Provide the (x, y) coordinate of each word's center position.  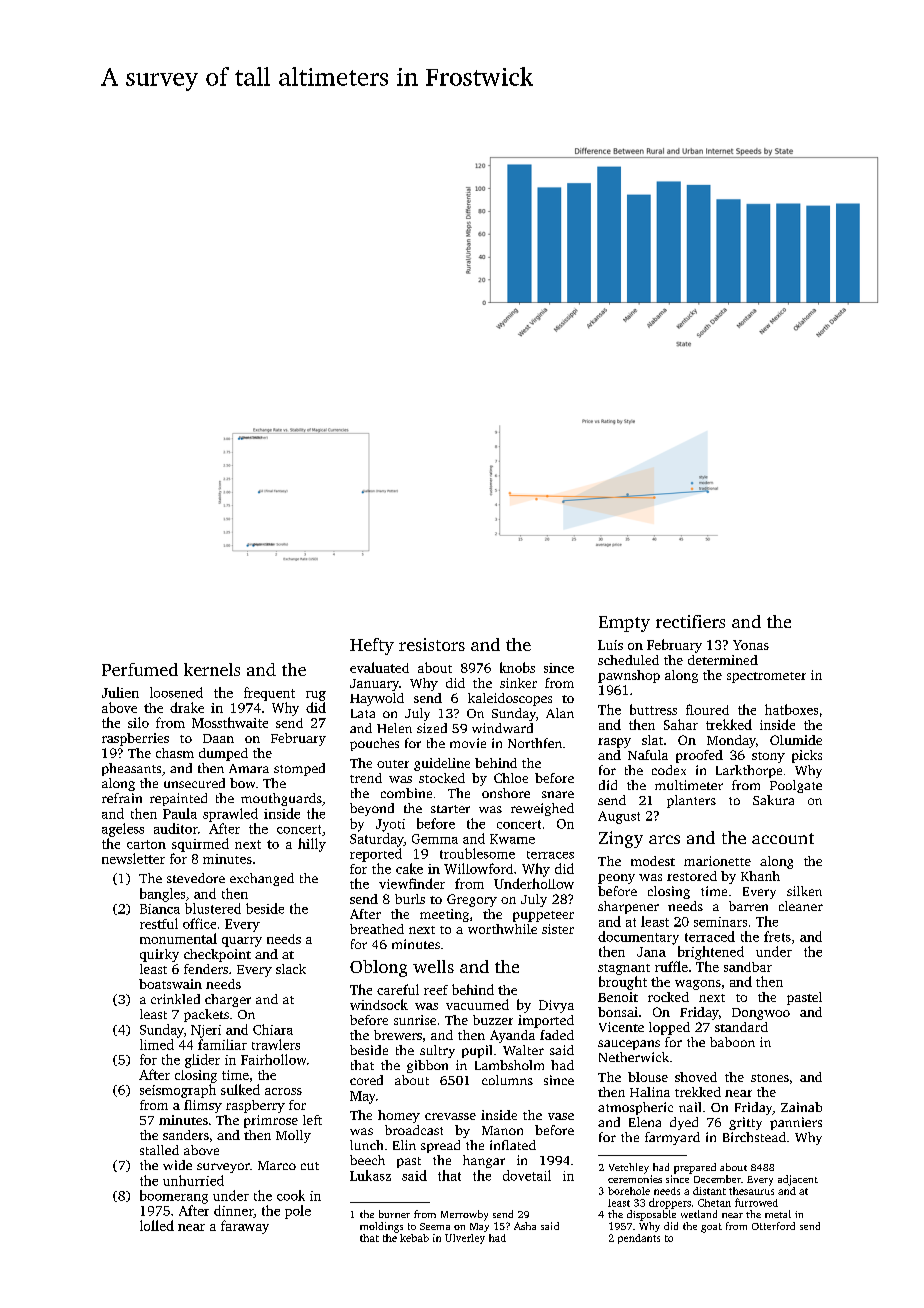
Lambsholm (509, 1065)
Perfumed (140, 669)
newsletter (133, 858)
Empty (624, 624)
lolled (157, 1225)
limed (157, 1044)
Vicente (621, 1027)
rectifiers (690, 621)
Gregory (472, 900)
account (783, 838)
